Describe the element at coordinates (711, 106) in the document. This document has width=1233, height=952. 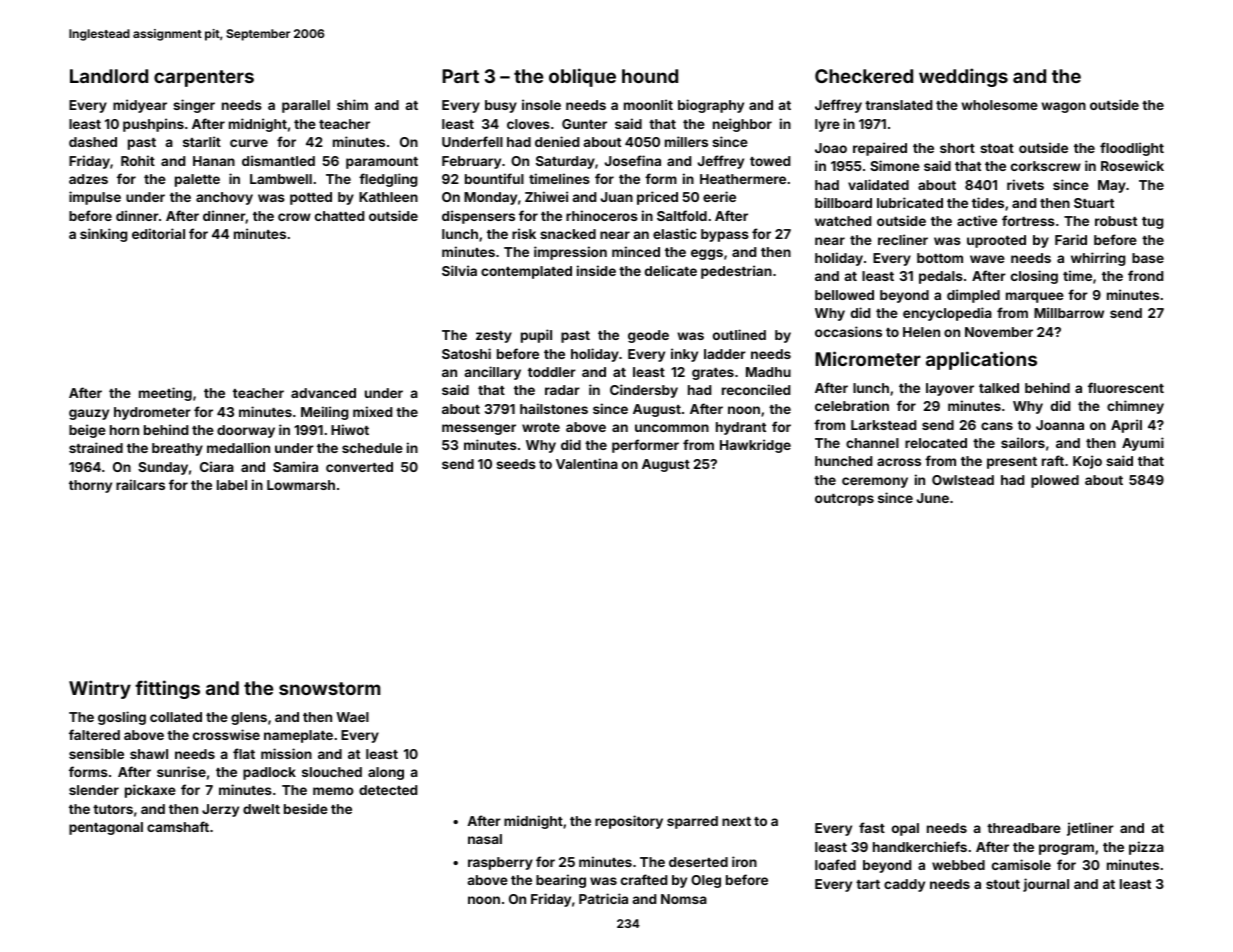
I see `biography` at that location.
